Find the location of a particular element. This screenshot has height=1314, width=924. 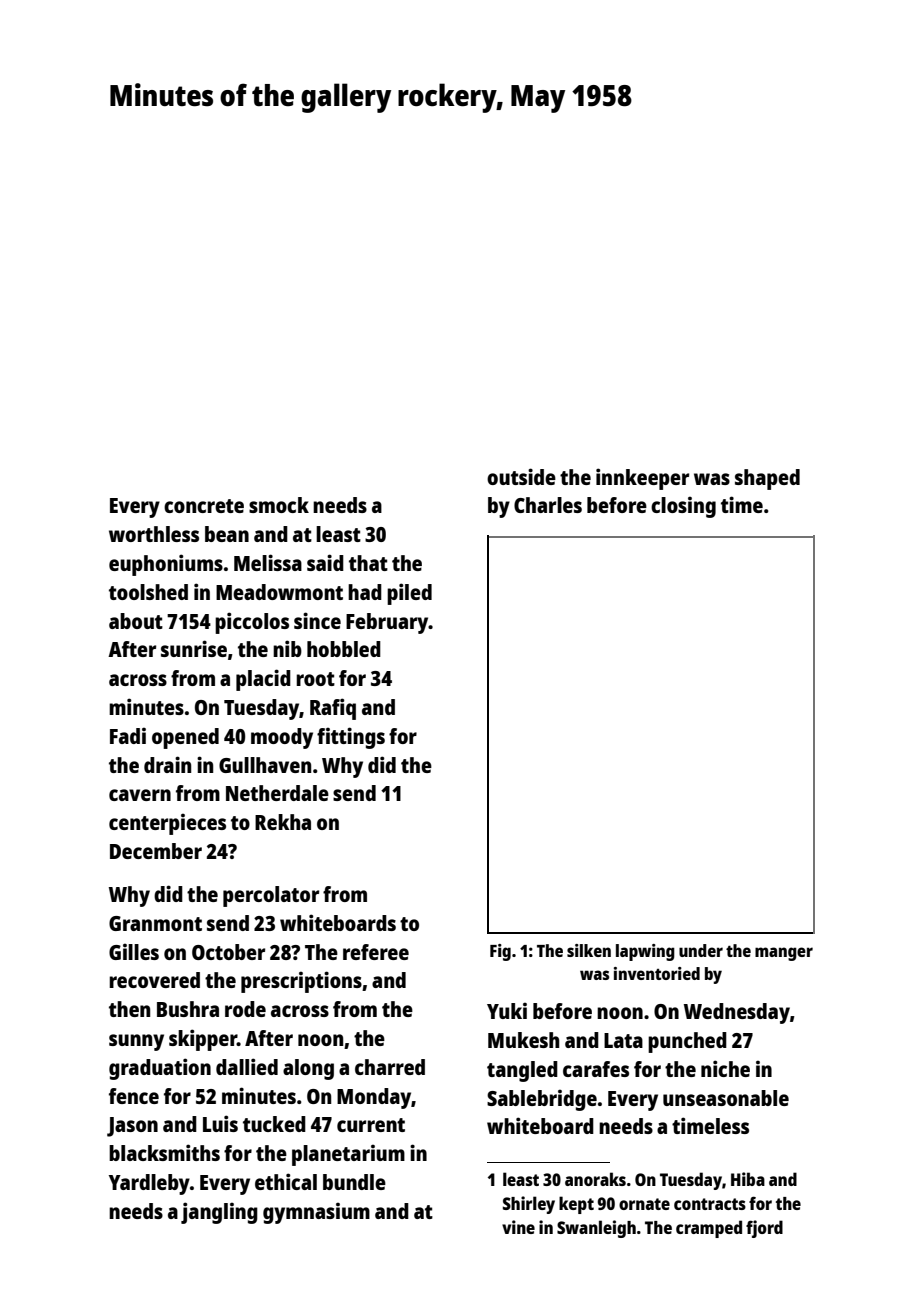

Charles is located at coordinates (548, 505).
